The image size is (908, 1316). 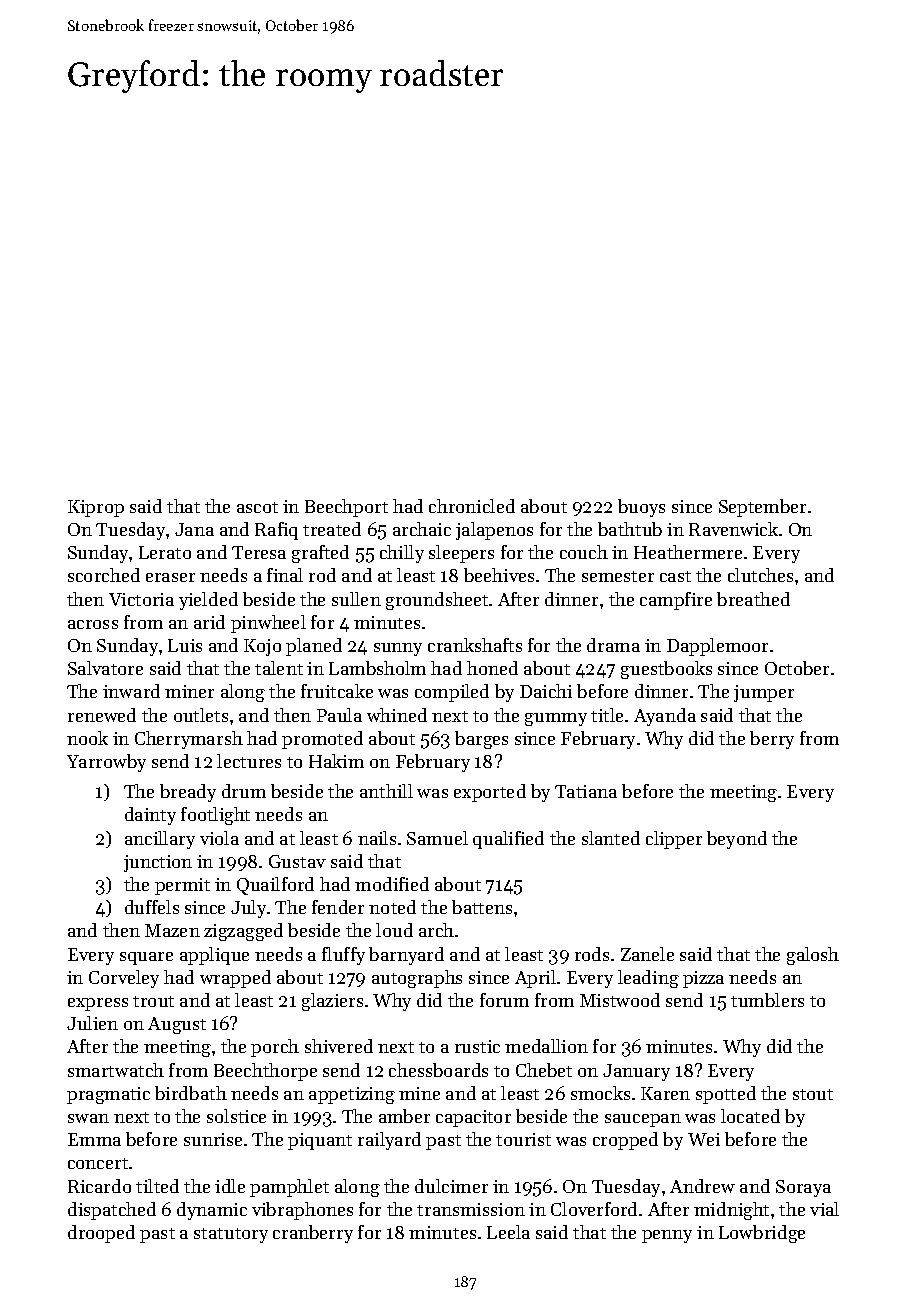 I want to click on April, so click(x=535, y=979).
